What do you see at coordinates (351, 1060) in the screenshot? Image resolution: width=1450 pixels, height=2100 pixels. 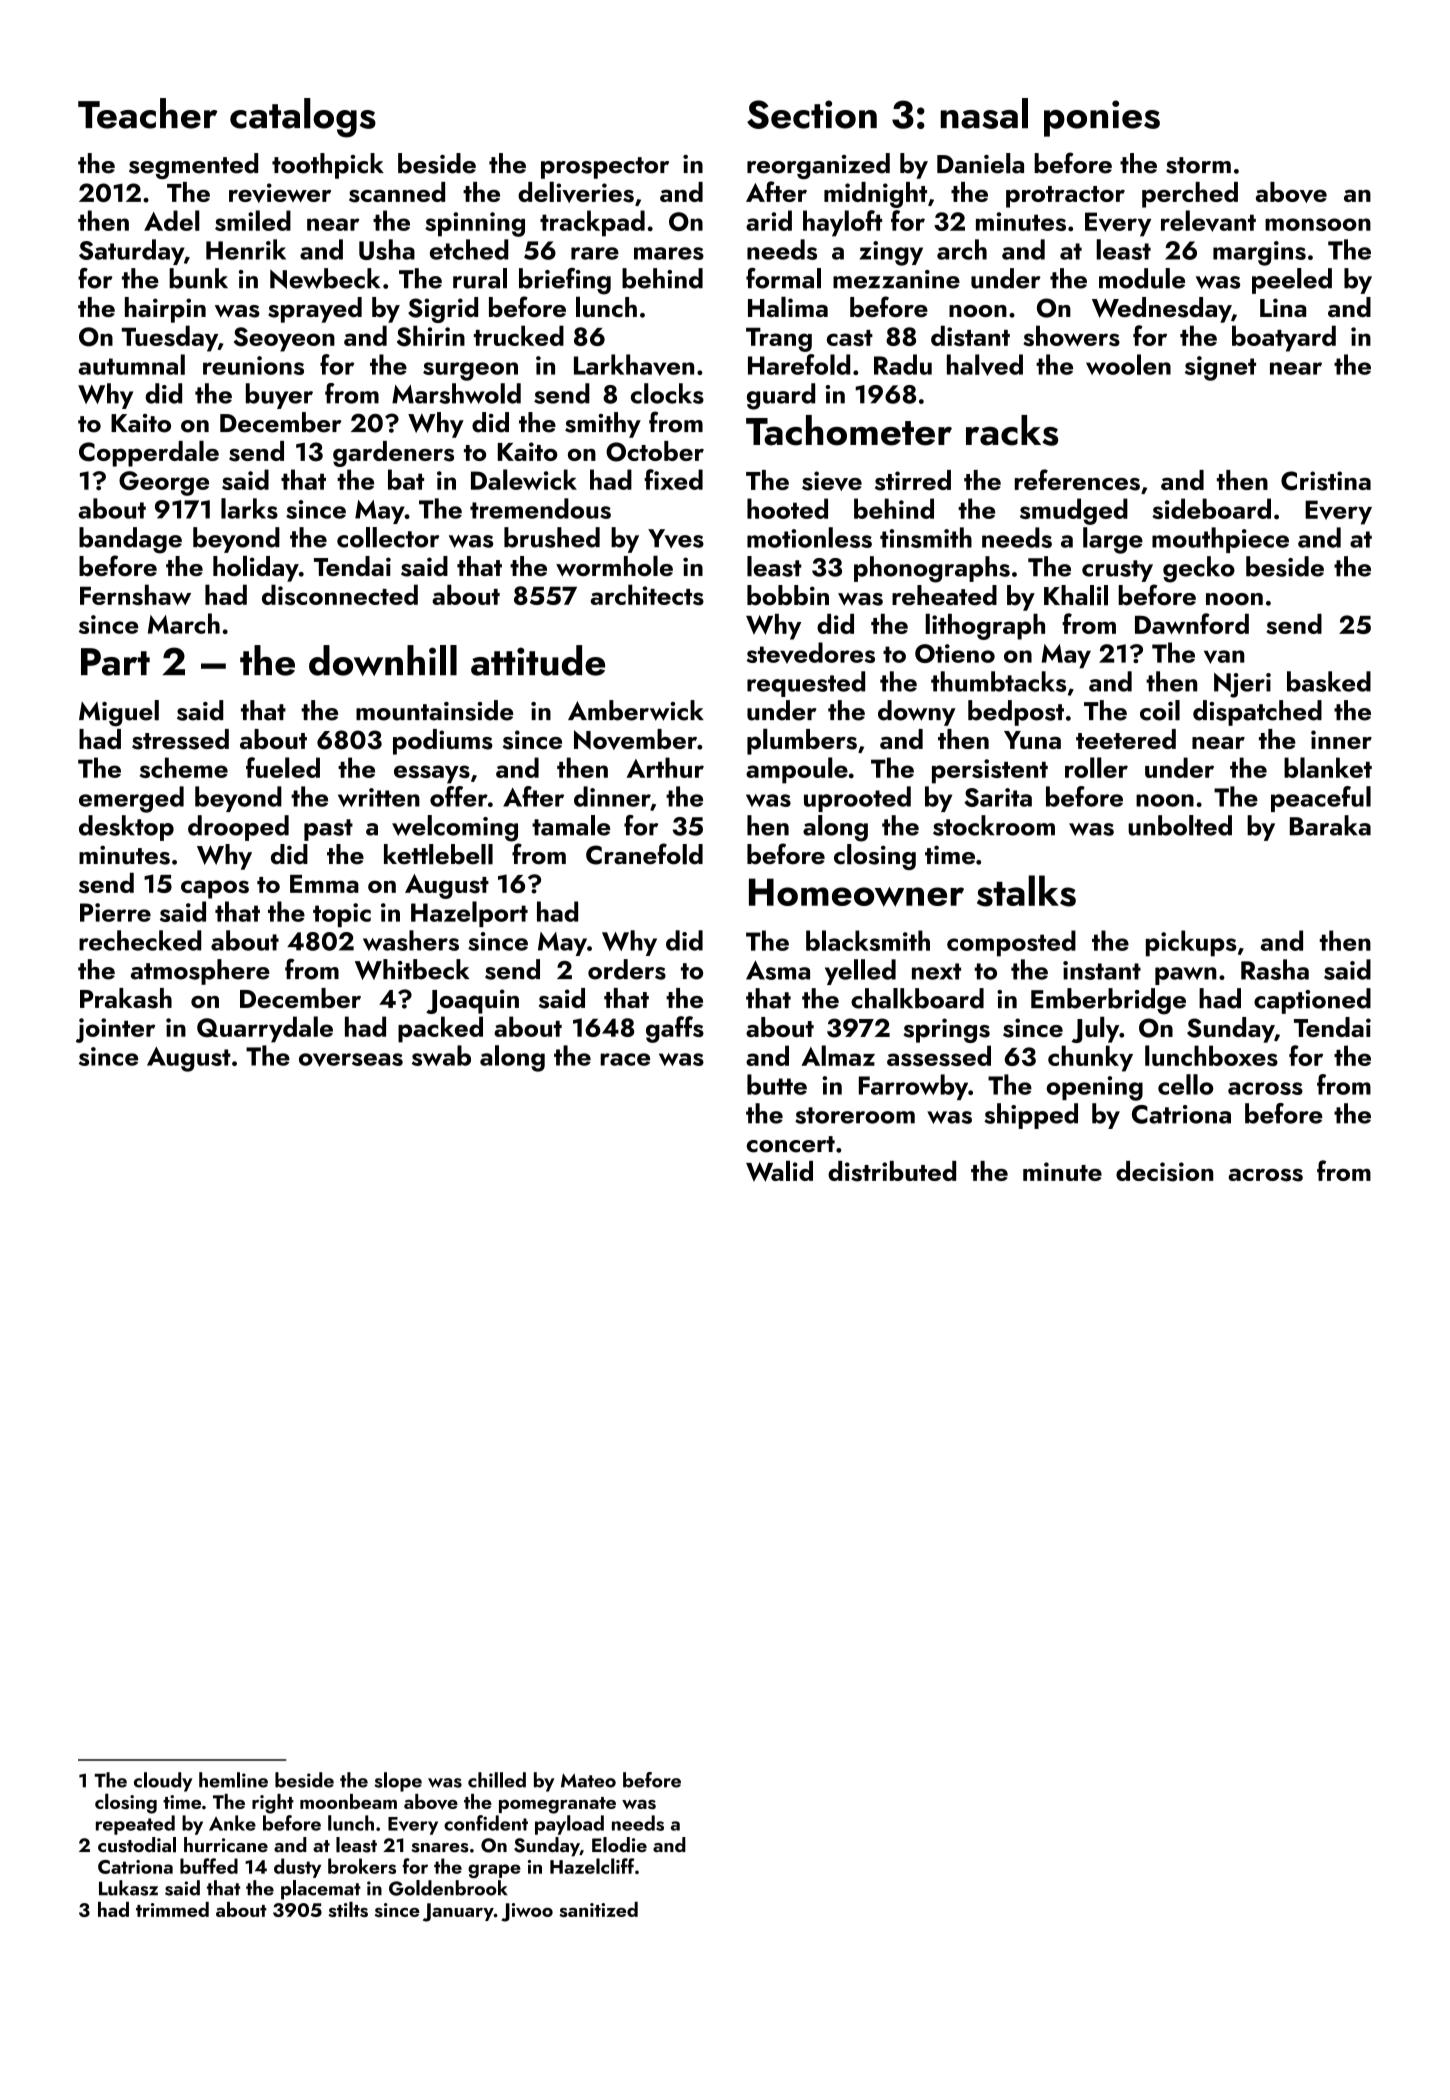 I see `overseas` at bounding box center [351, 1060].
